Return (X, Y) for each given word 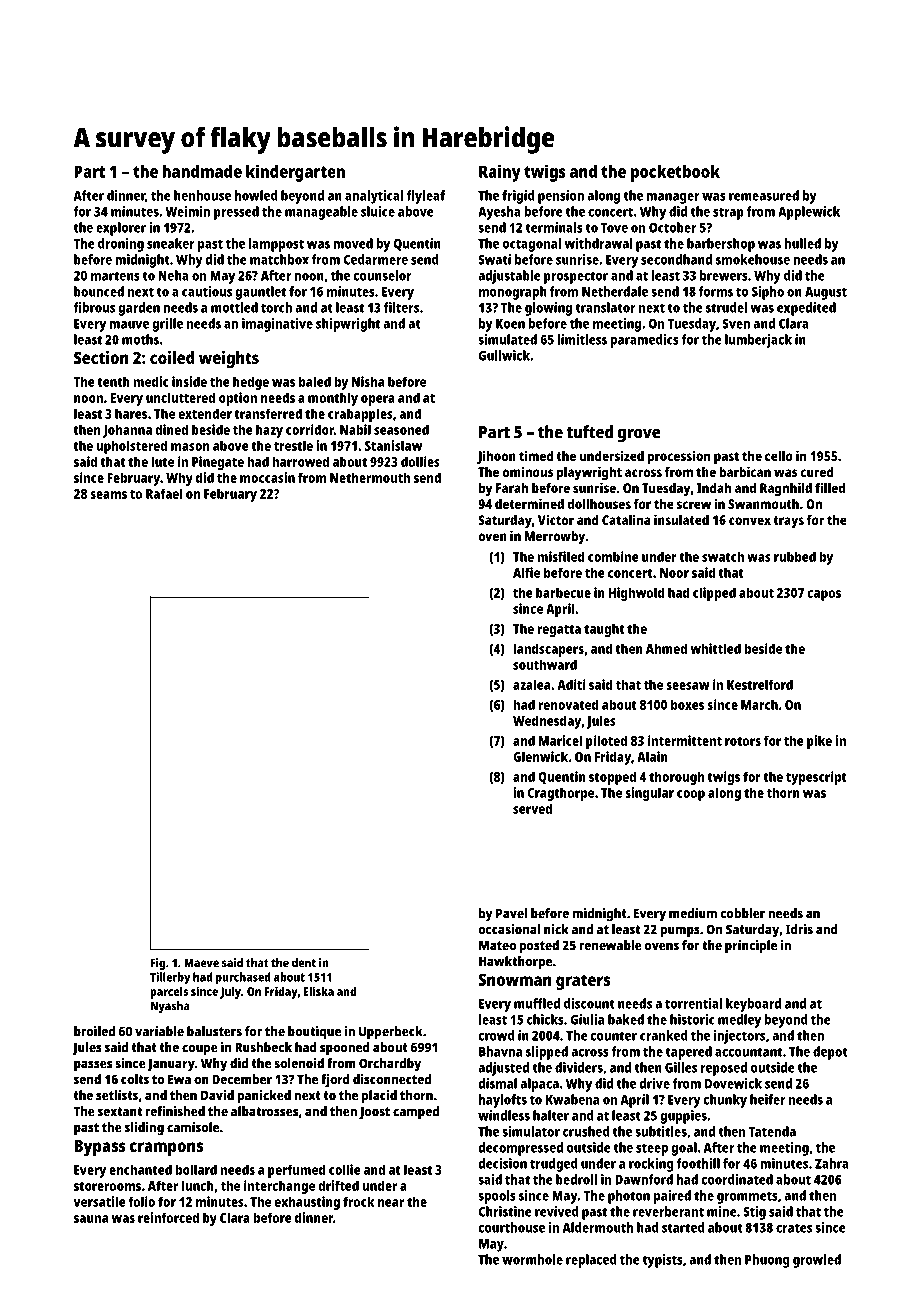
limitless (582, 339)
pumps (680, 932)
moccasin (267, 477)
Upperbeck (390, 1033)
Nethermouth (370, 477)
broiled (94, 1031)
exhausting (307, 1203)
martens (115, 276)
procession (678, 457)
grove (639, 435)
